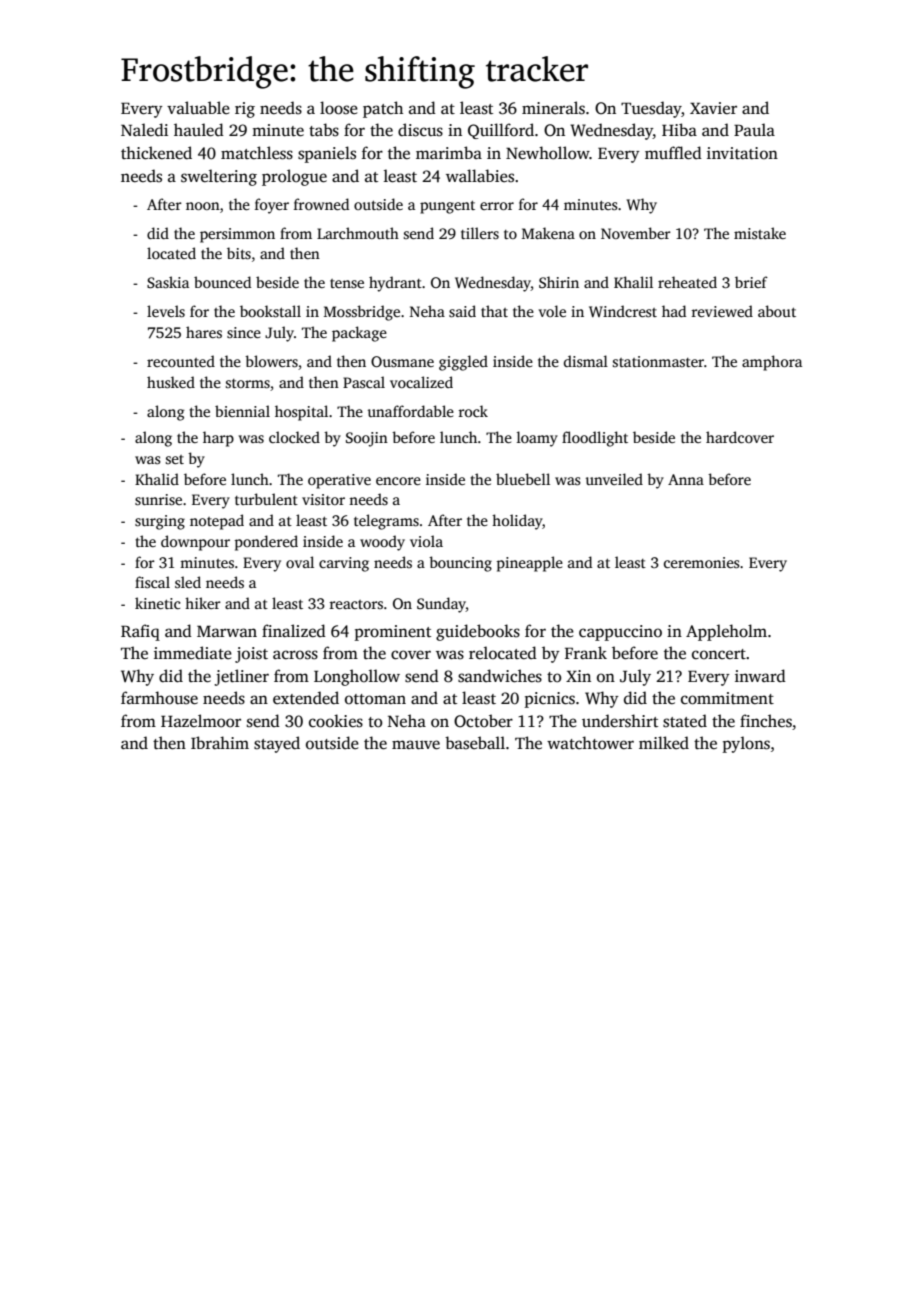 This screenshot has width=924, height=1308. I want to click on ceremonies, so click(702, 562).
